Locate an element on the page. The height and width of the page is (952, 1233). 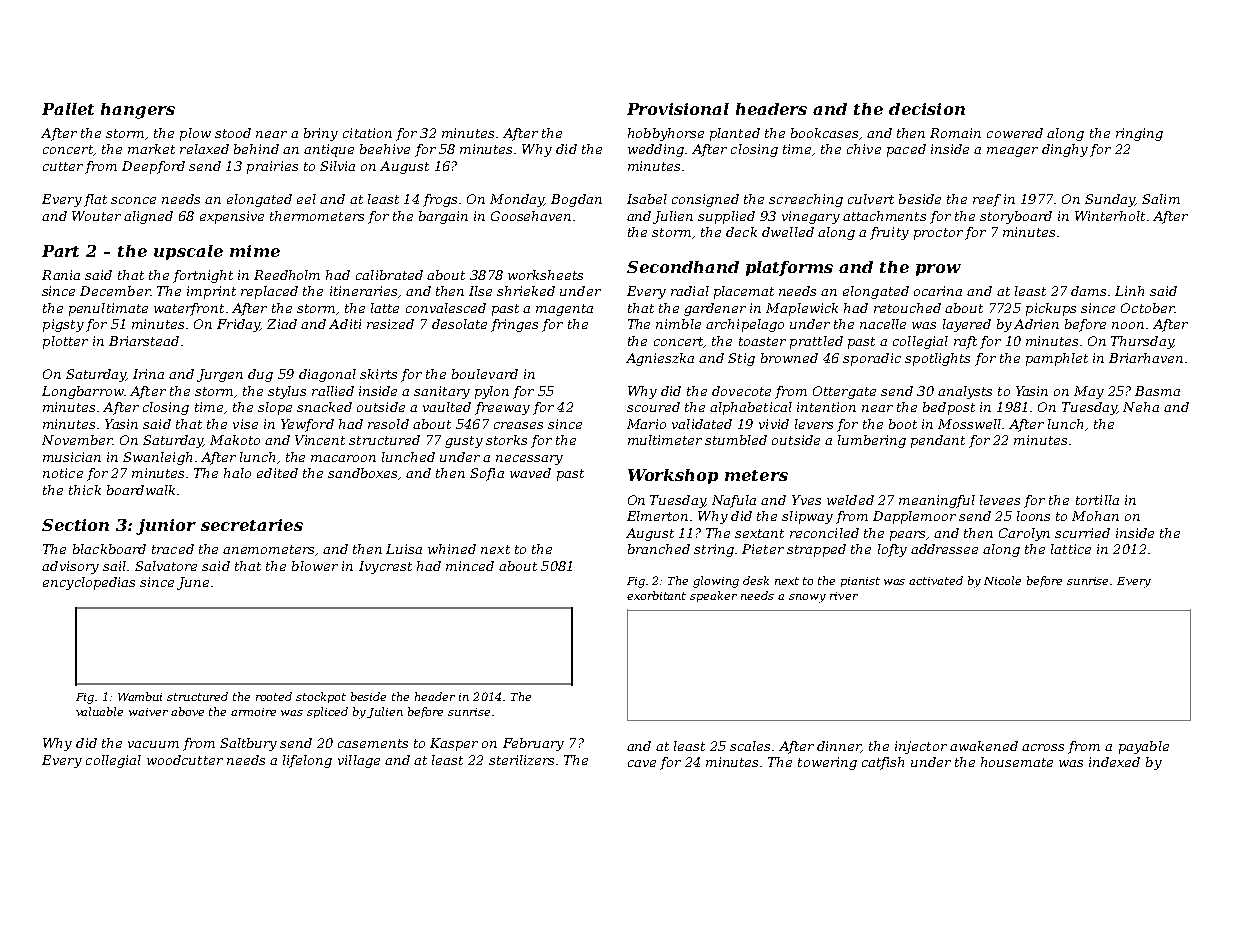
tortilla is located at coordinates (1097, 500).
